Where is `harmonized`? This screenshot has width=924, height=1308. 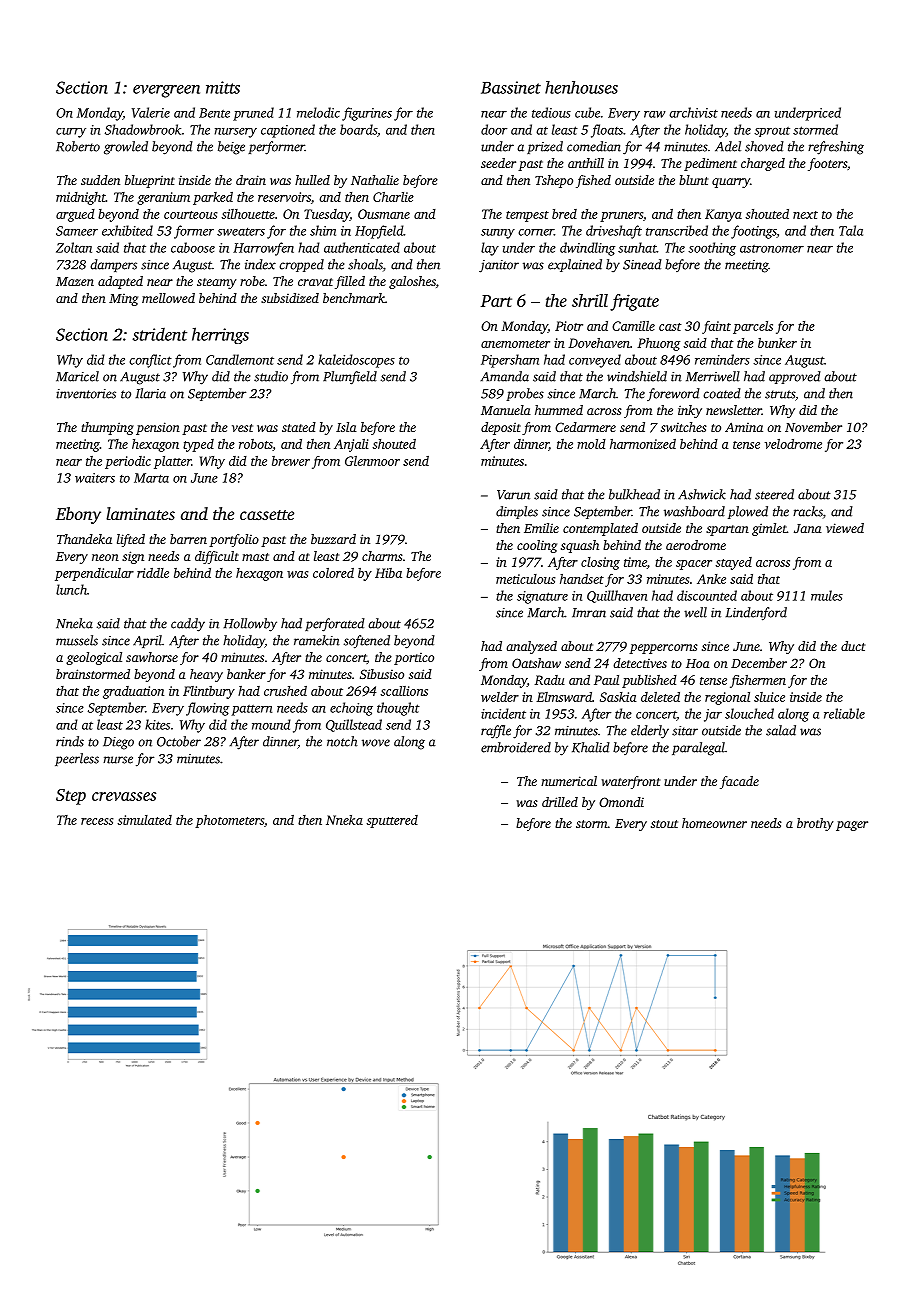
harmonized is located at coordinates (643, 444).
